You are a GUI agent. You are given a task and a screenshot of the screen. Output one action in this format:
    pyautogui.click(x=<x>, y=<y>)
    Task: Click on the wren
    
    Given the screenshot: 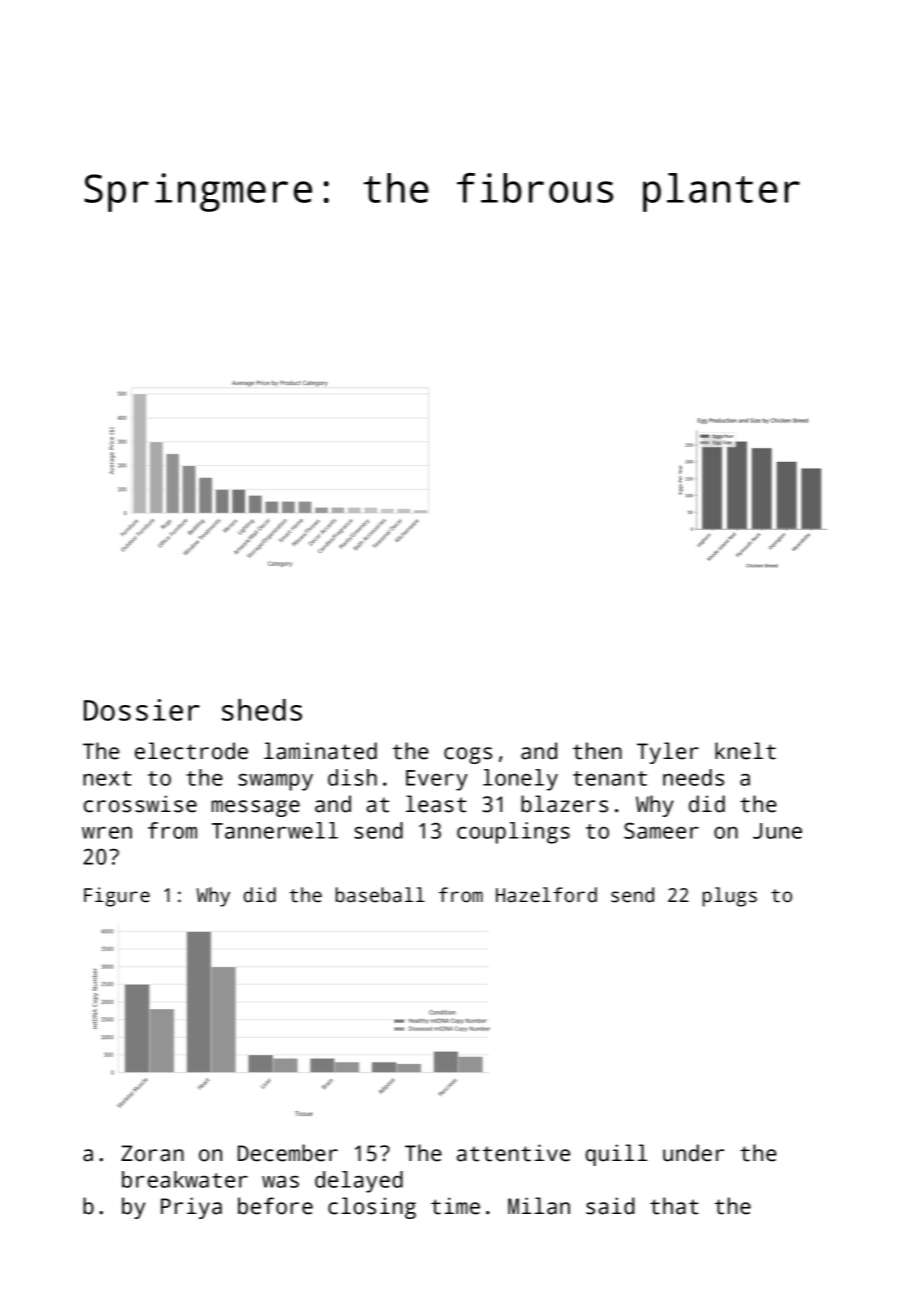 What is the action you would take?
    pyautogui.click(x=107, y=833)
